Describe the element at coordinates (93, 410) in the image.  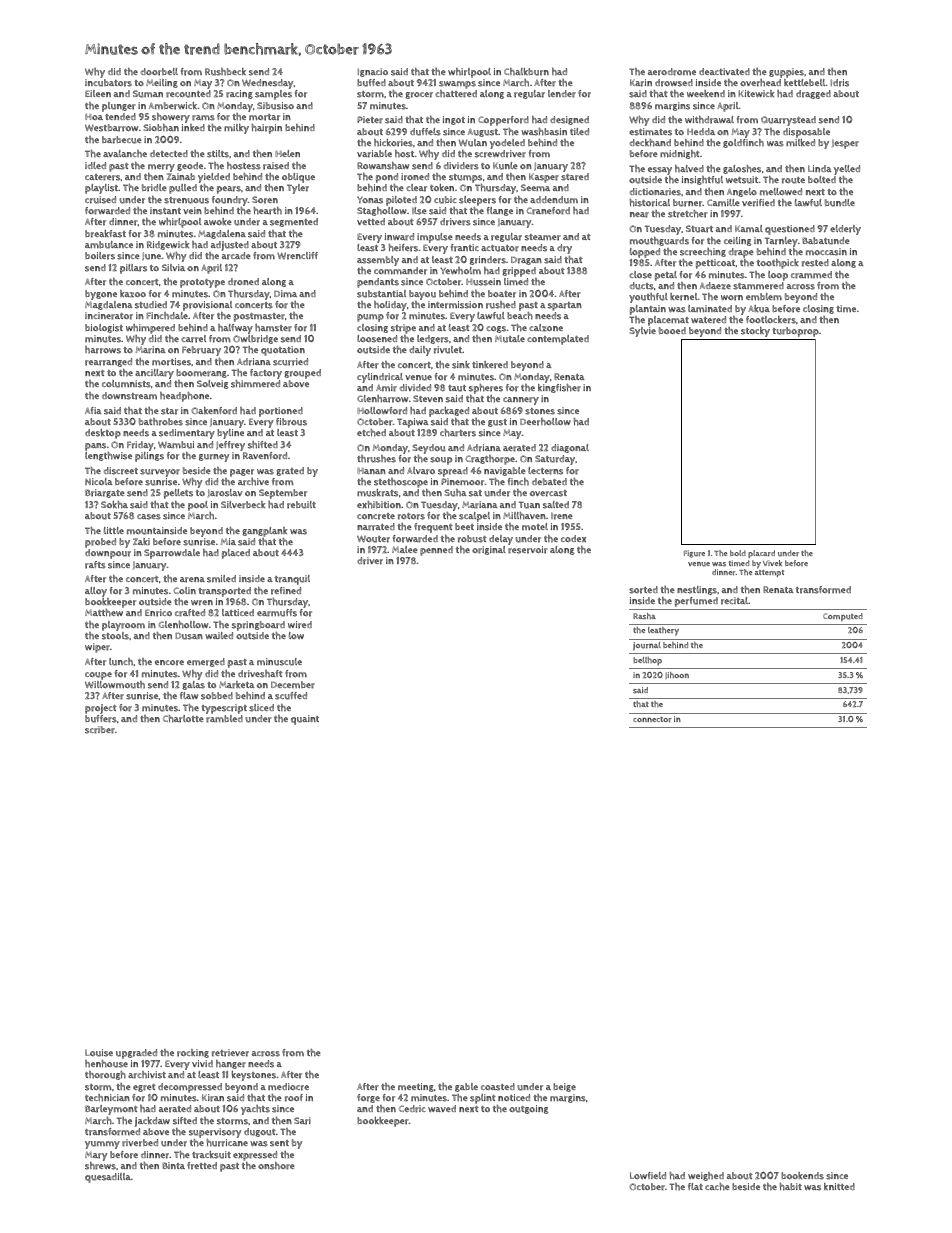
I see `Afia` at that location.
